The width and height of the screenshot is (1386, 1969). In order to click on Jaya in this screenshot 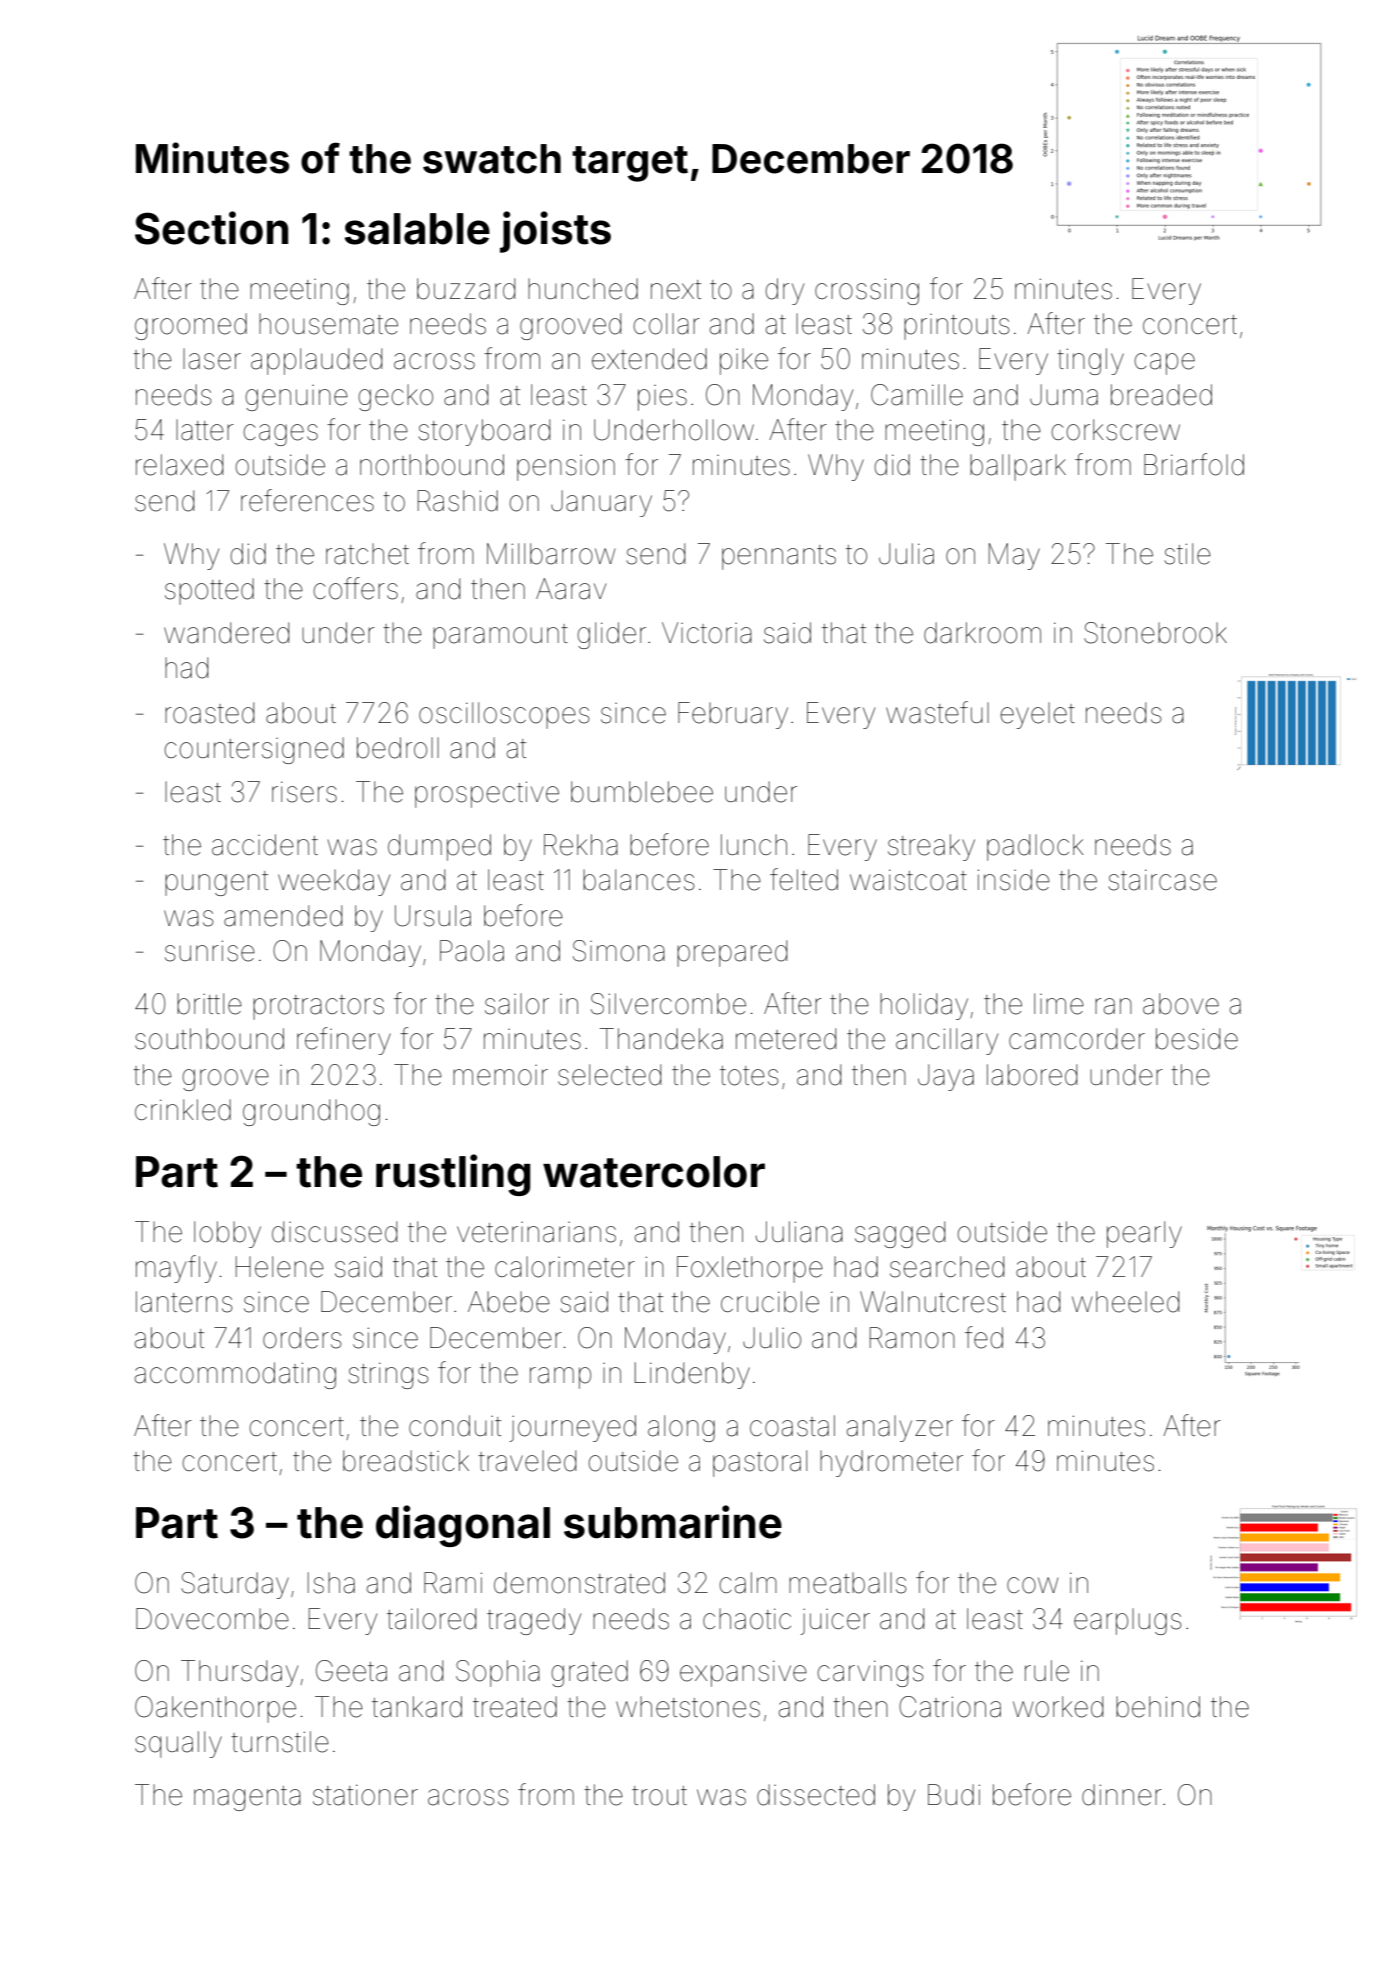, I will do `click(946, 1077)`.
